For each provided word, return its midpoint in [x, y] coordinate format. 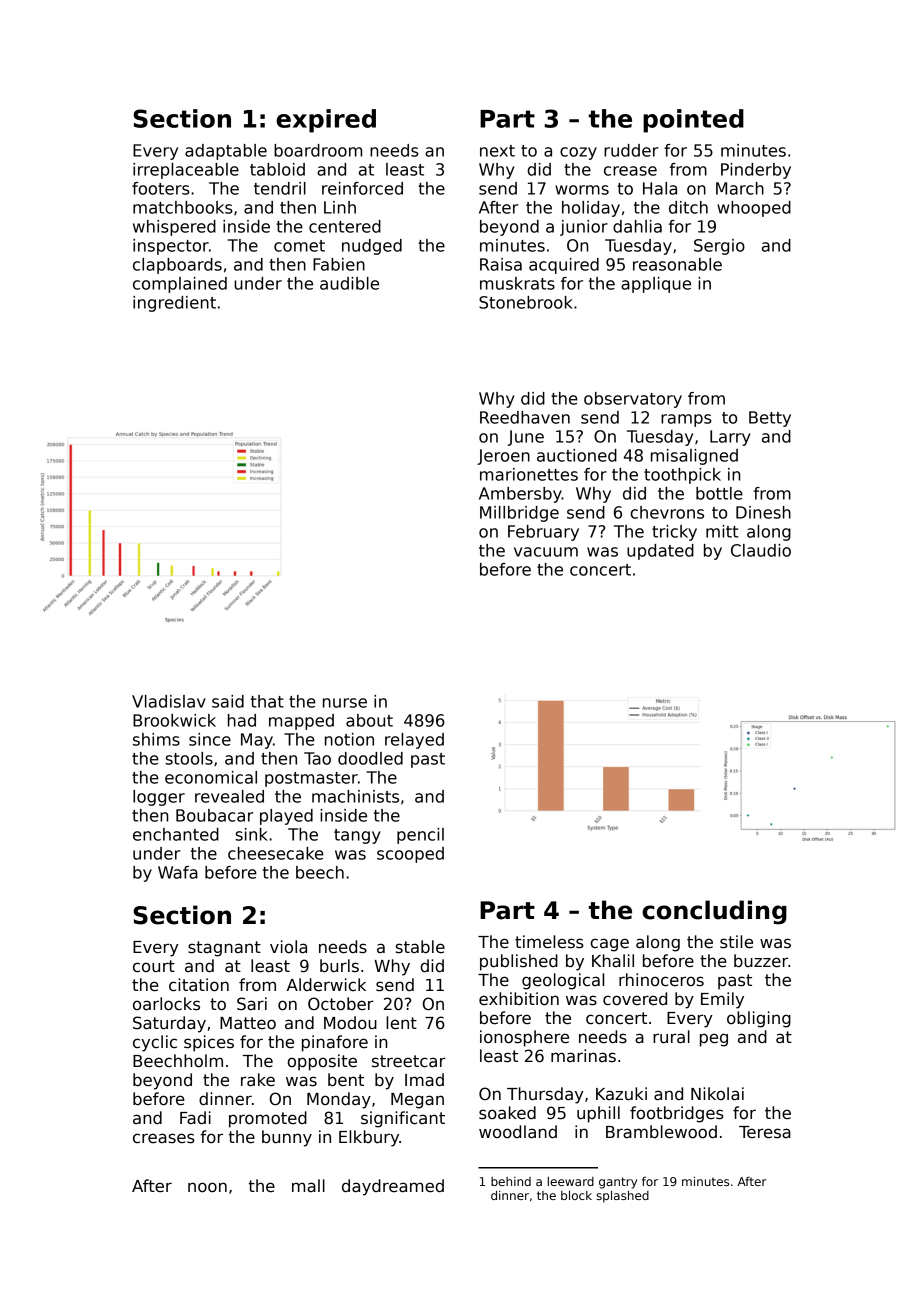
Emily [722, 1000]
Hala [660, 188]
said [228, 701]
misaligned [694, 457]
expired [326, 121]
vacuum [546, 552]
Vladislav [169, 701]
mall [308, 1186]
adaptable [226, 152]
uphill [598, 1114]
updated [660, 552]
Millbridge [519, 514]
